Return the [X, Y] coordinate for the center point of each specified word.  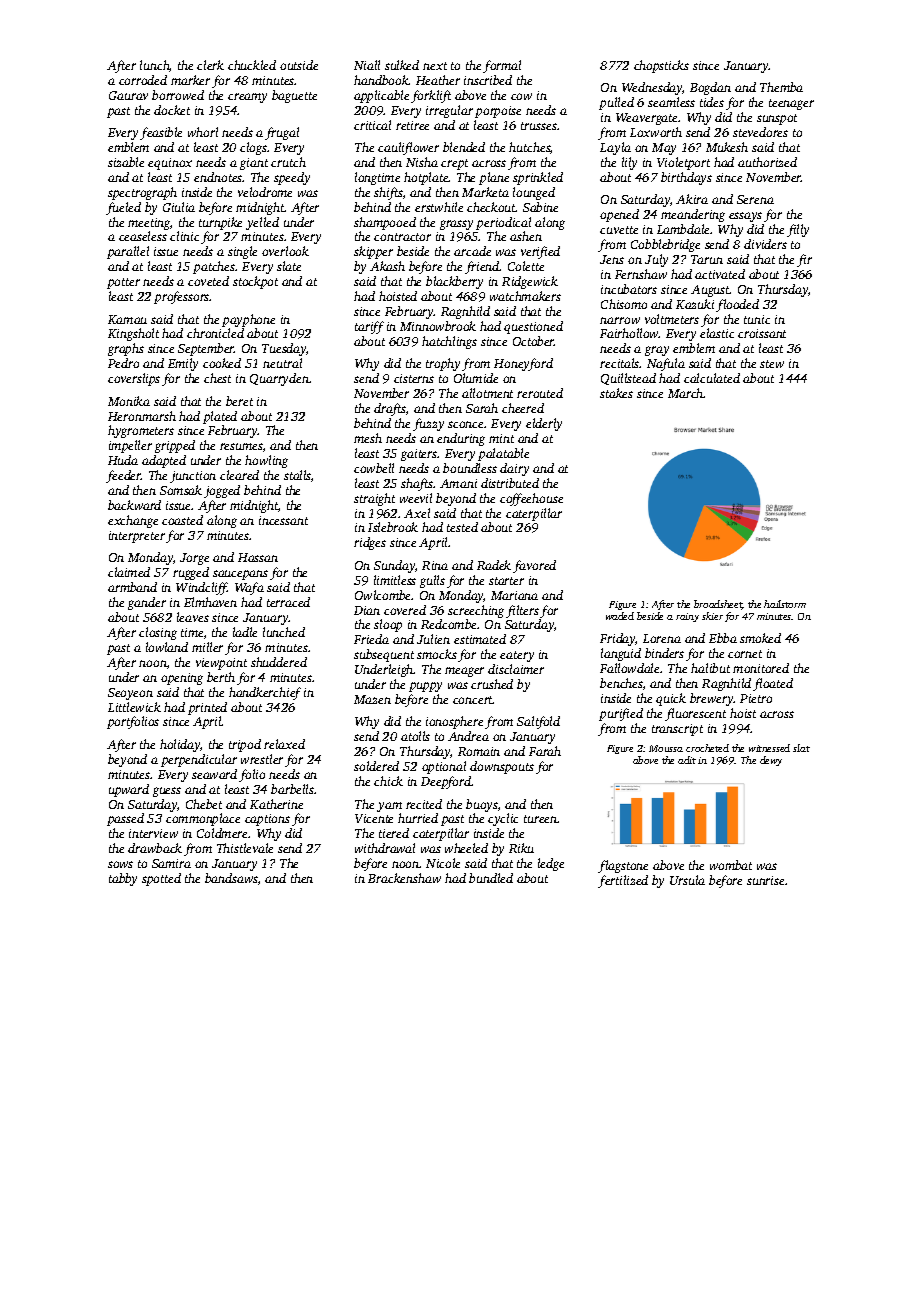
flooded [737, 305]
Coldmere [223, 833]
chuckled [252, 65]
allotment [487, 393]
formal [502, 66]
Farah [545, 751]
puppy [425, 687]
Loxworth [656, 132]
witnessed [769, 748]
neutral [282, 363]
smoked [760, 638]
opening [182, 679]
